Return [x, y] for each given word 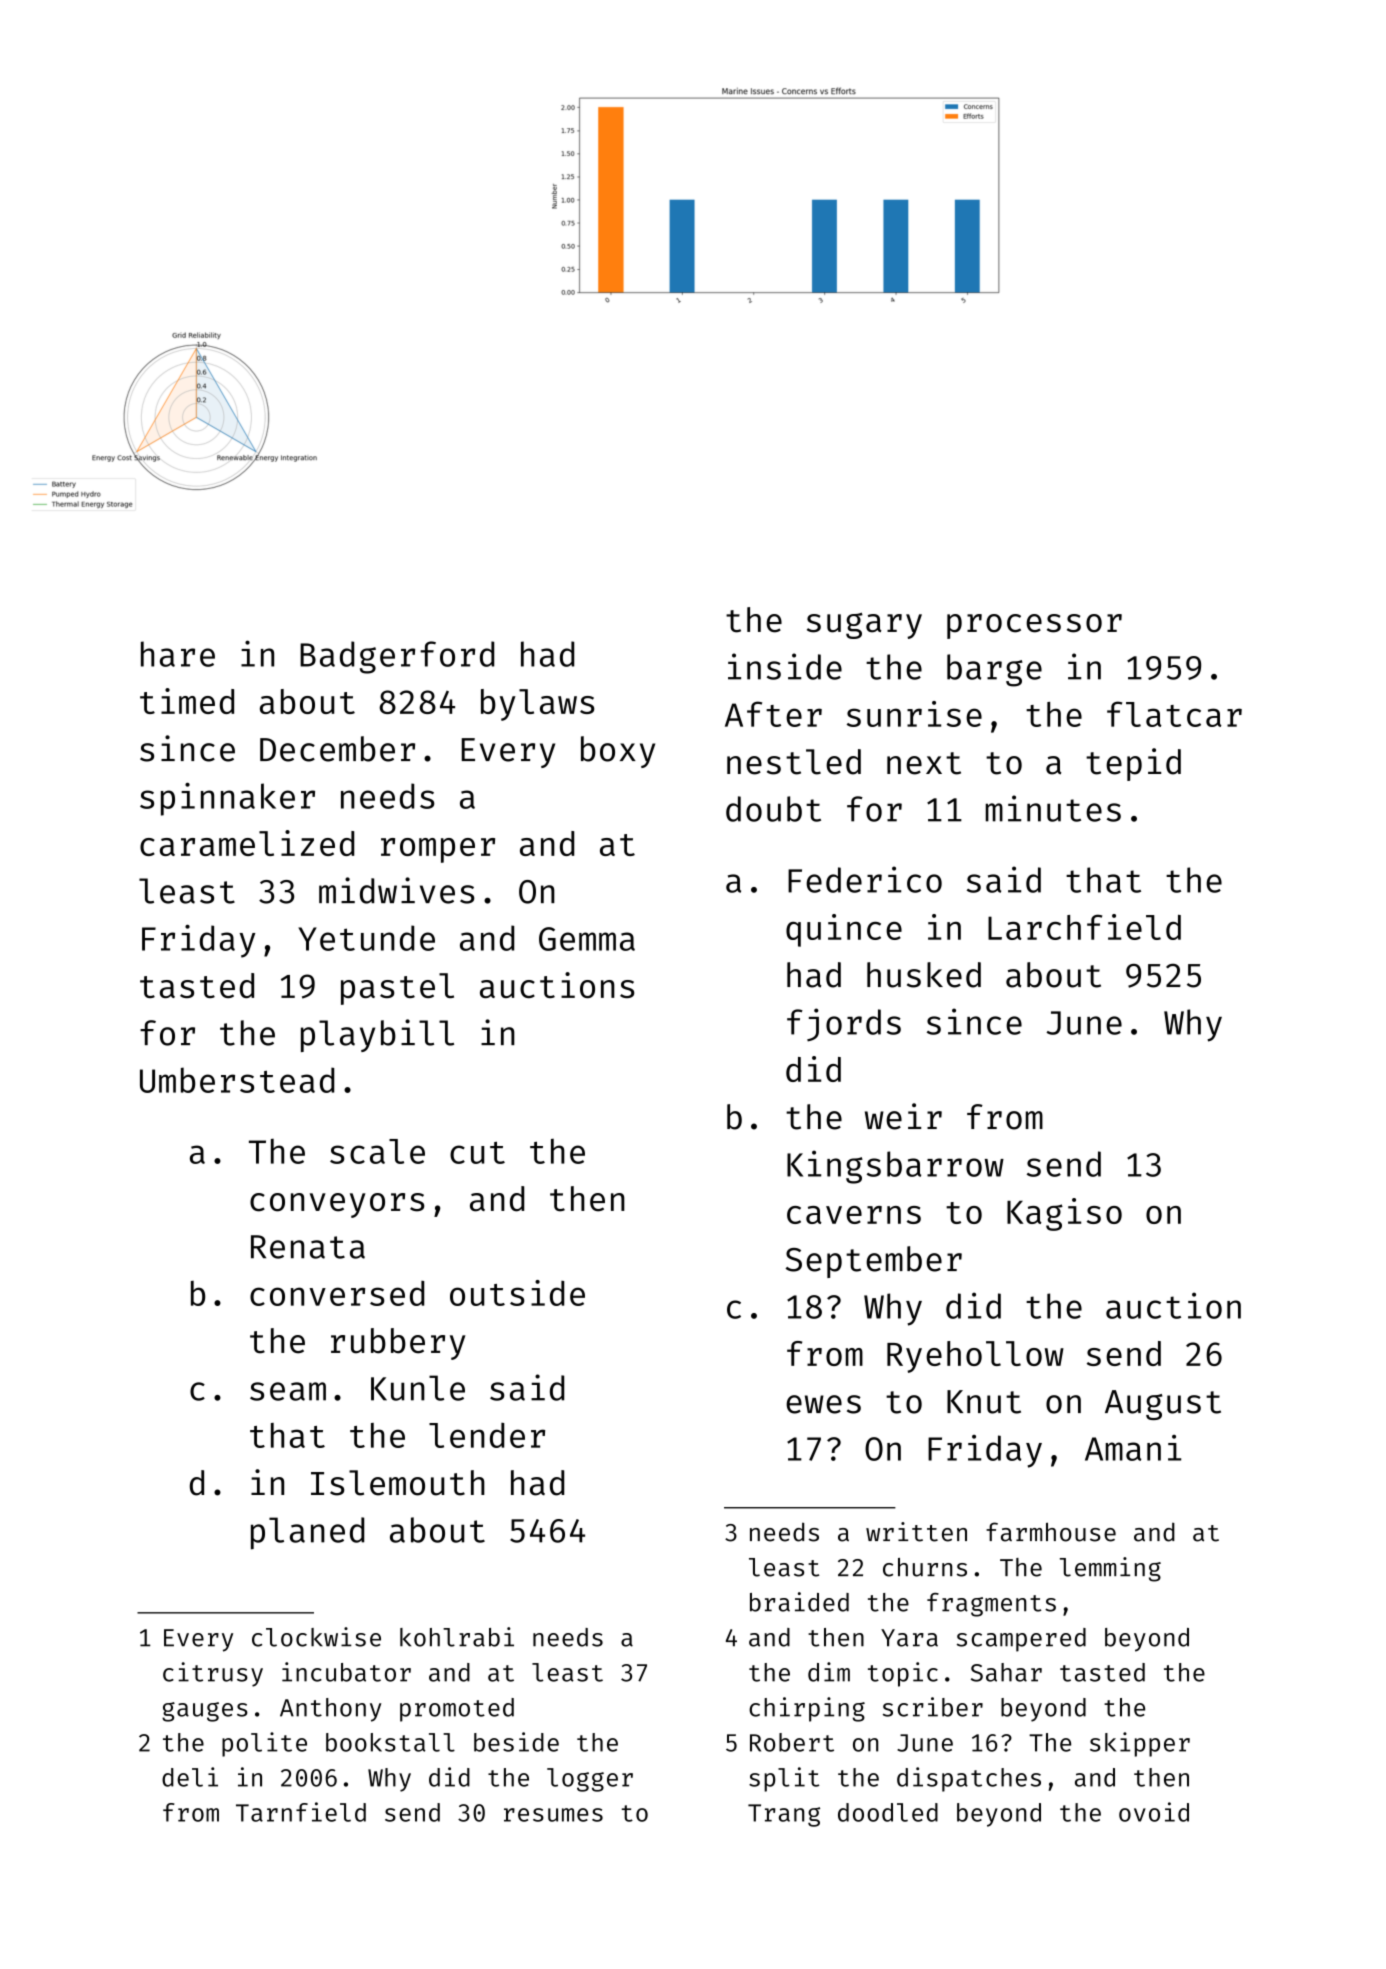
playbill [377, 1035]
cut [477, 1153]
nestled [794, 762]
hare [178, 654]
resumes [553, 1815]
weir [903, 1116]
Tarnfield [301, 1812]
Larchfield [1084, 927]
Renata [308, 1247]
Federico [865, 879]
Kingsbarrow [895, 1167]
